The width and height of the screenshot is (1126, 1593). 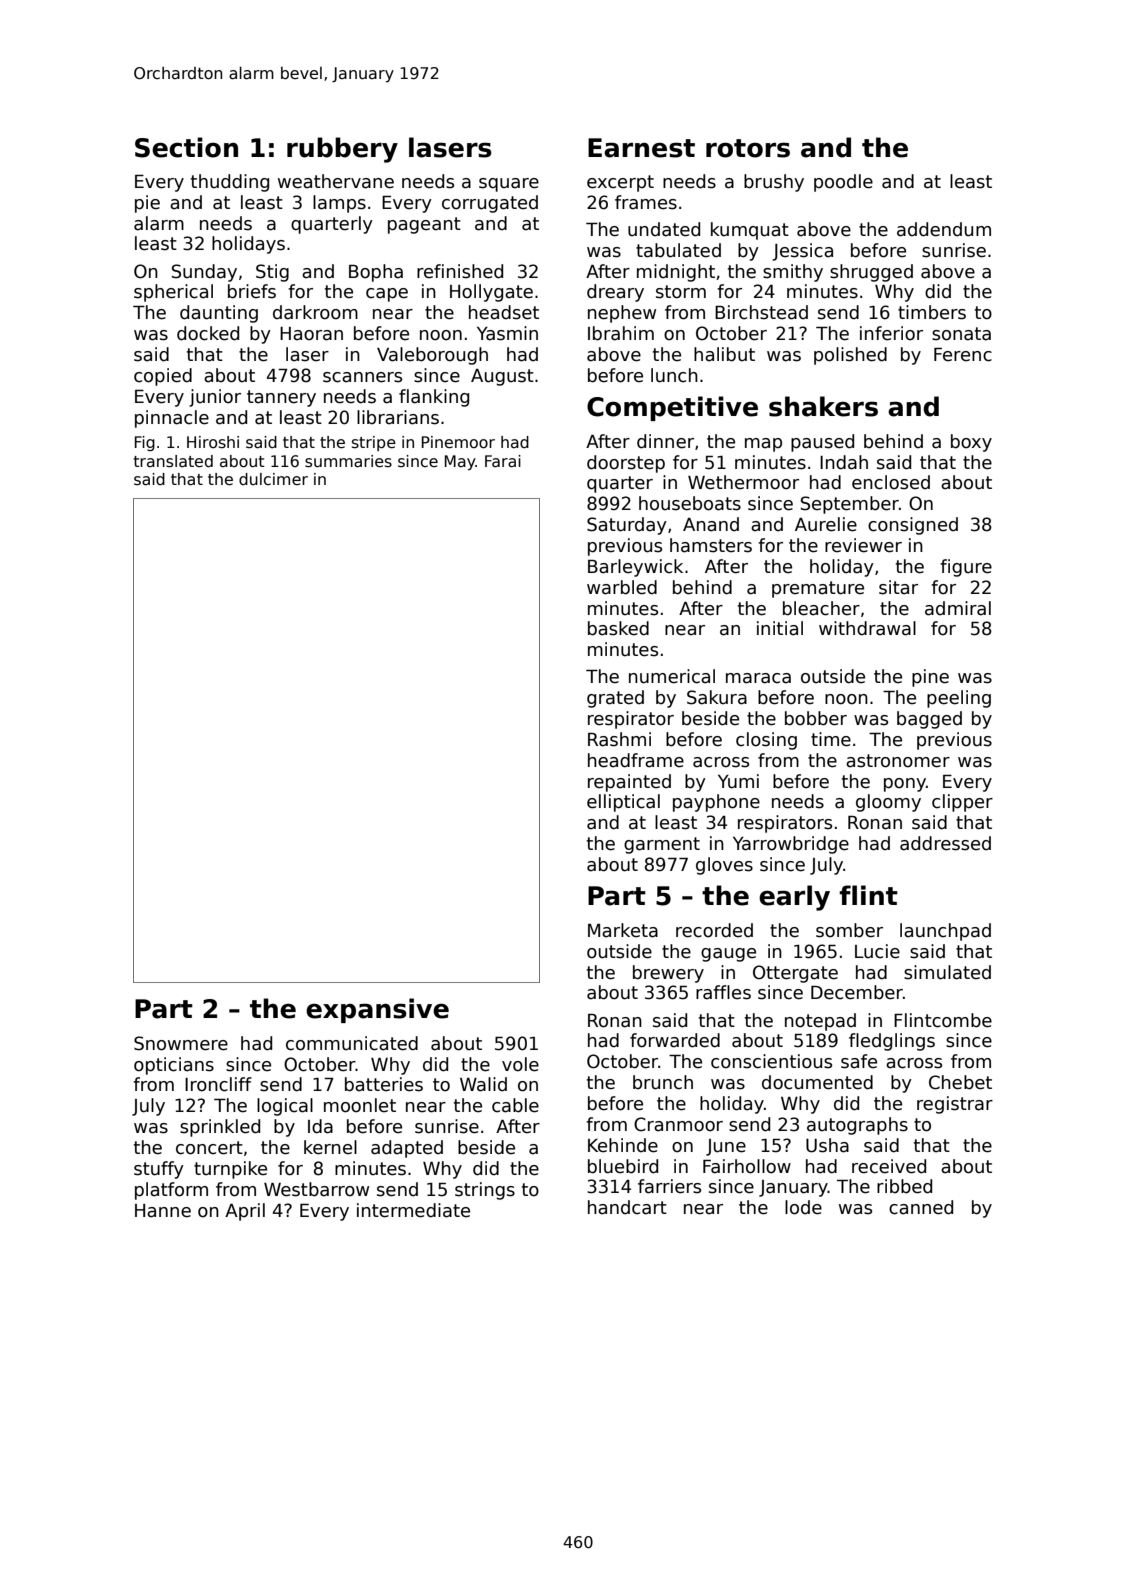 What do you see at coordinates (678, 1124) in the screenshot?
I see `Cranmoor` at bounding box center [678, 1124].
